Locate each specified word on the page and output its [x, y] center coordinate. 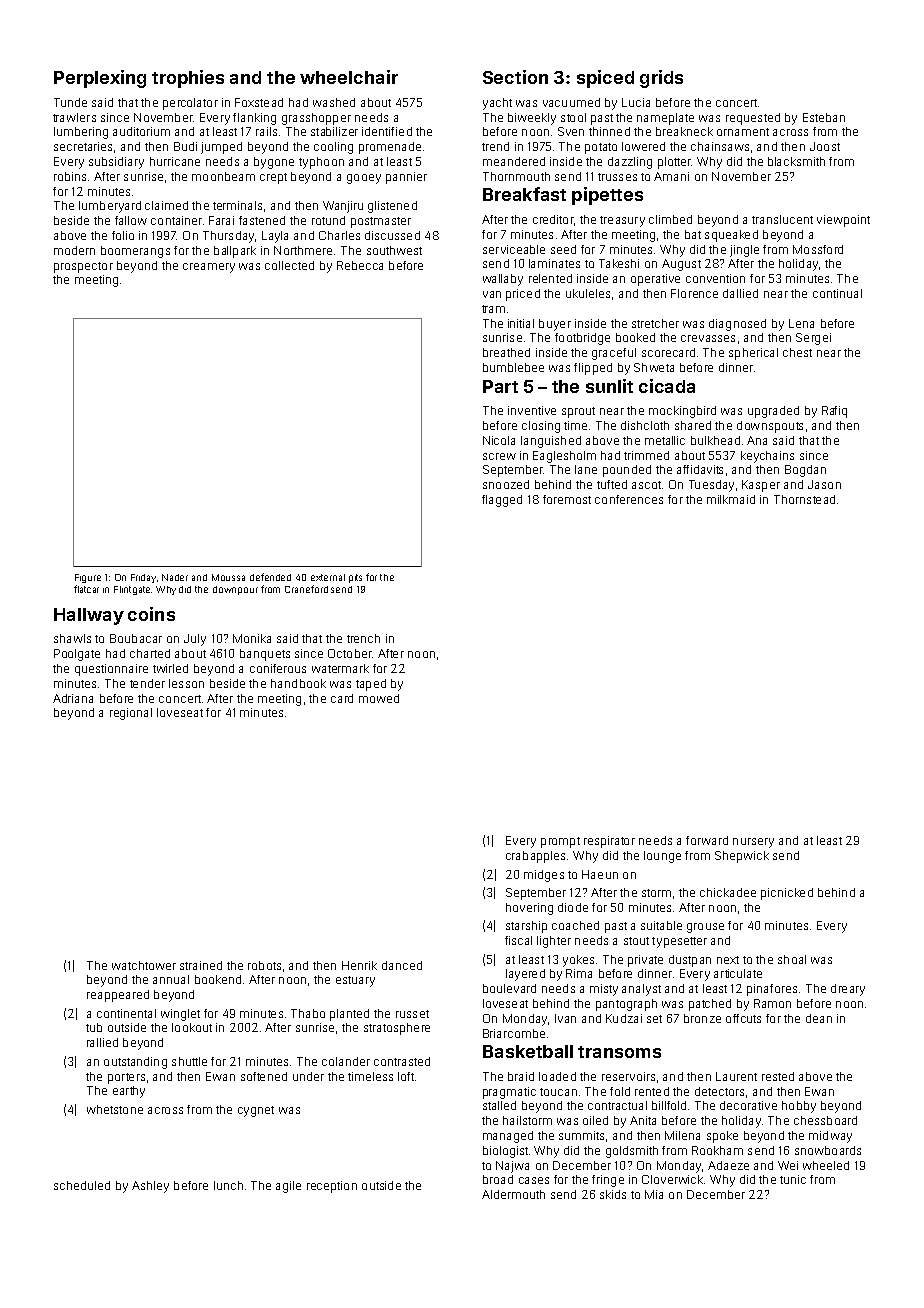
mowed [379, 698]
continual [837, 293]
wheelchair [349, 77]
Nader [175, 577]
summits [581, 1135]
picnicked [787, 894]
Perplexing [100, 79]
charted [150, 653]
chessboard [825, 1120]
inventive [532, 410]
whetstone [115, 1109]
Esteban [824, 117]
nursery [753, 843]
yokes [578, 961]
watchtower [144, 965]
